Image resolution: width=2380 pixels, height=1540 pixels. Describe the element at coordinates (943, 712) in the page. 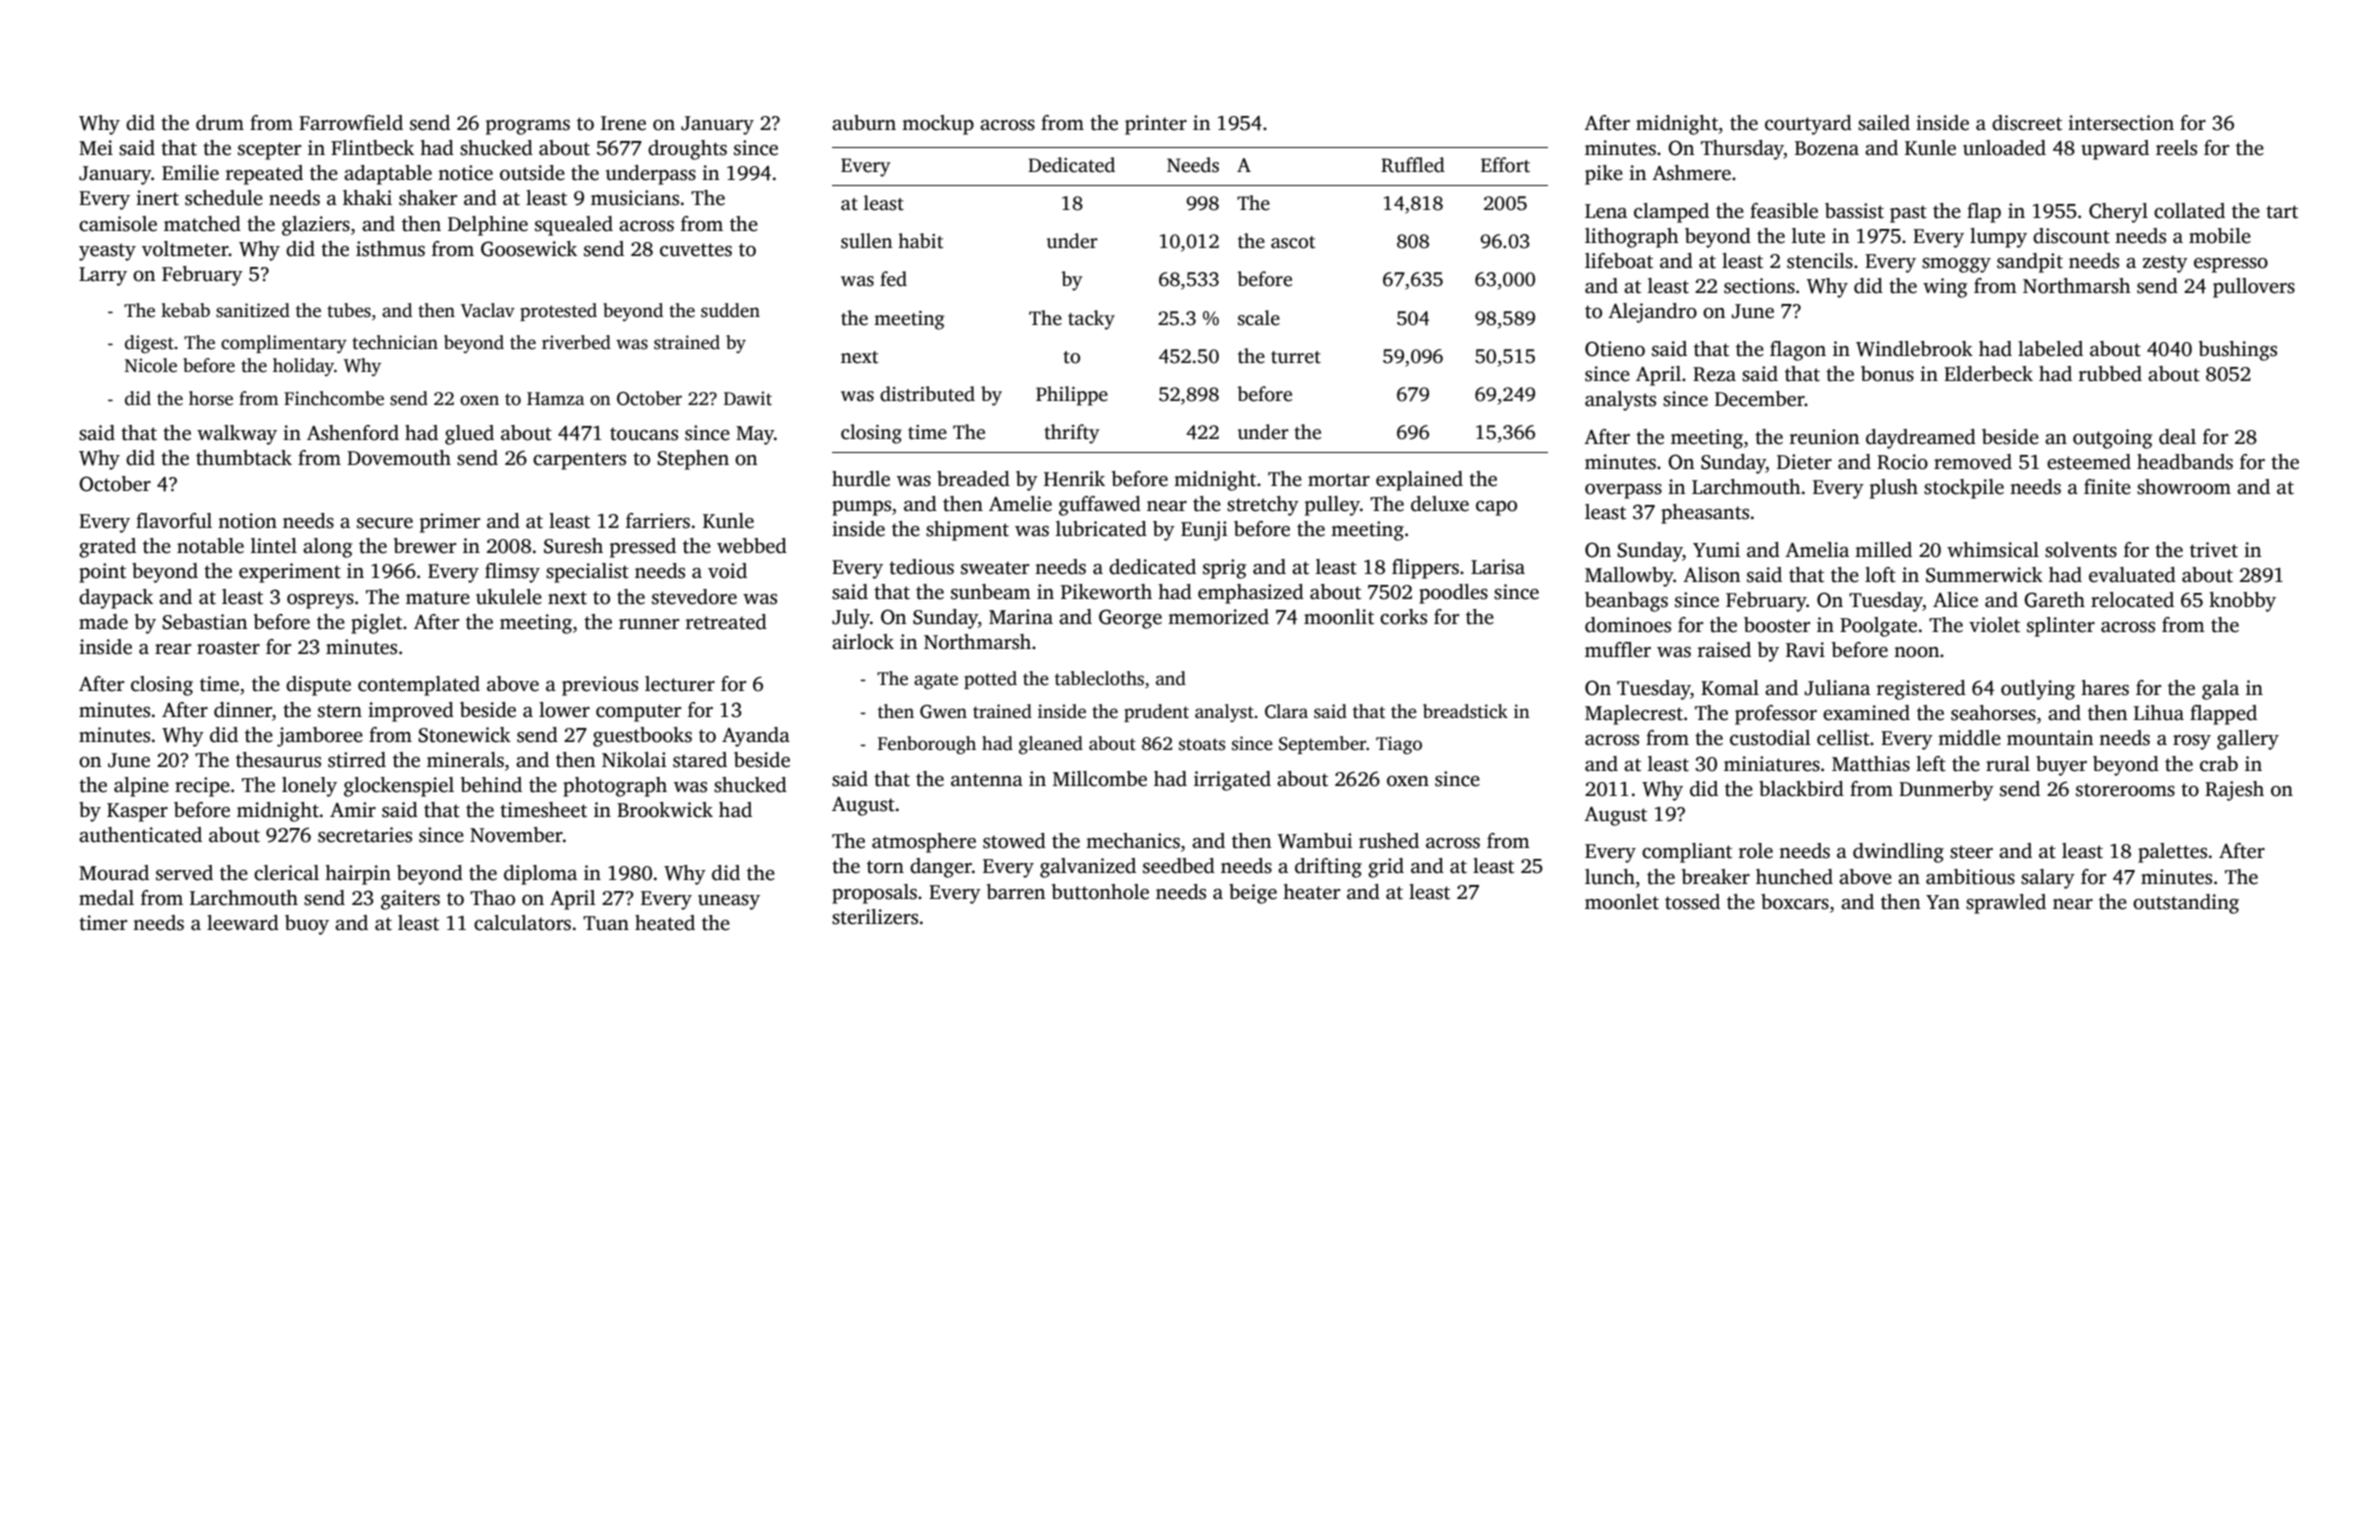

I see `Gwen` at that location.
